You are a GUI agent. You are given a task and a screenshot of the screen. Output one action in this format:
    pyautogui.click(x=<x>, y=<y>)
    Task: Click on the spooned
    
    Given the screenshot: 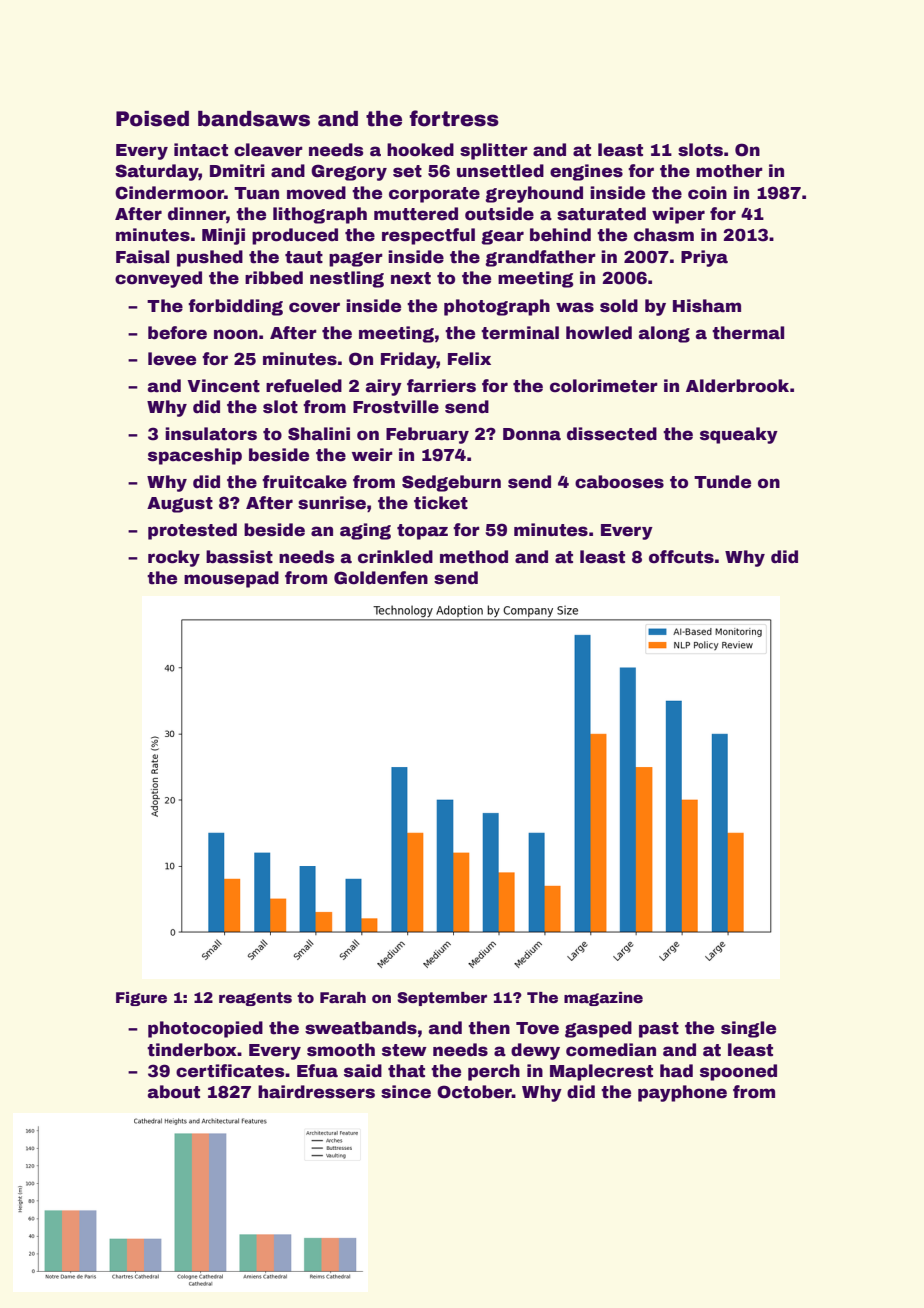 What is the action you would take?
    pyautogui.click(x=738, y=1072)
